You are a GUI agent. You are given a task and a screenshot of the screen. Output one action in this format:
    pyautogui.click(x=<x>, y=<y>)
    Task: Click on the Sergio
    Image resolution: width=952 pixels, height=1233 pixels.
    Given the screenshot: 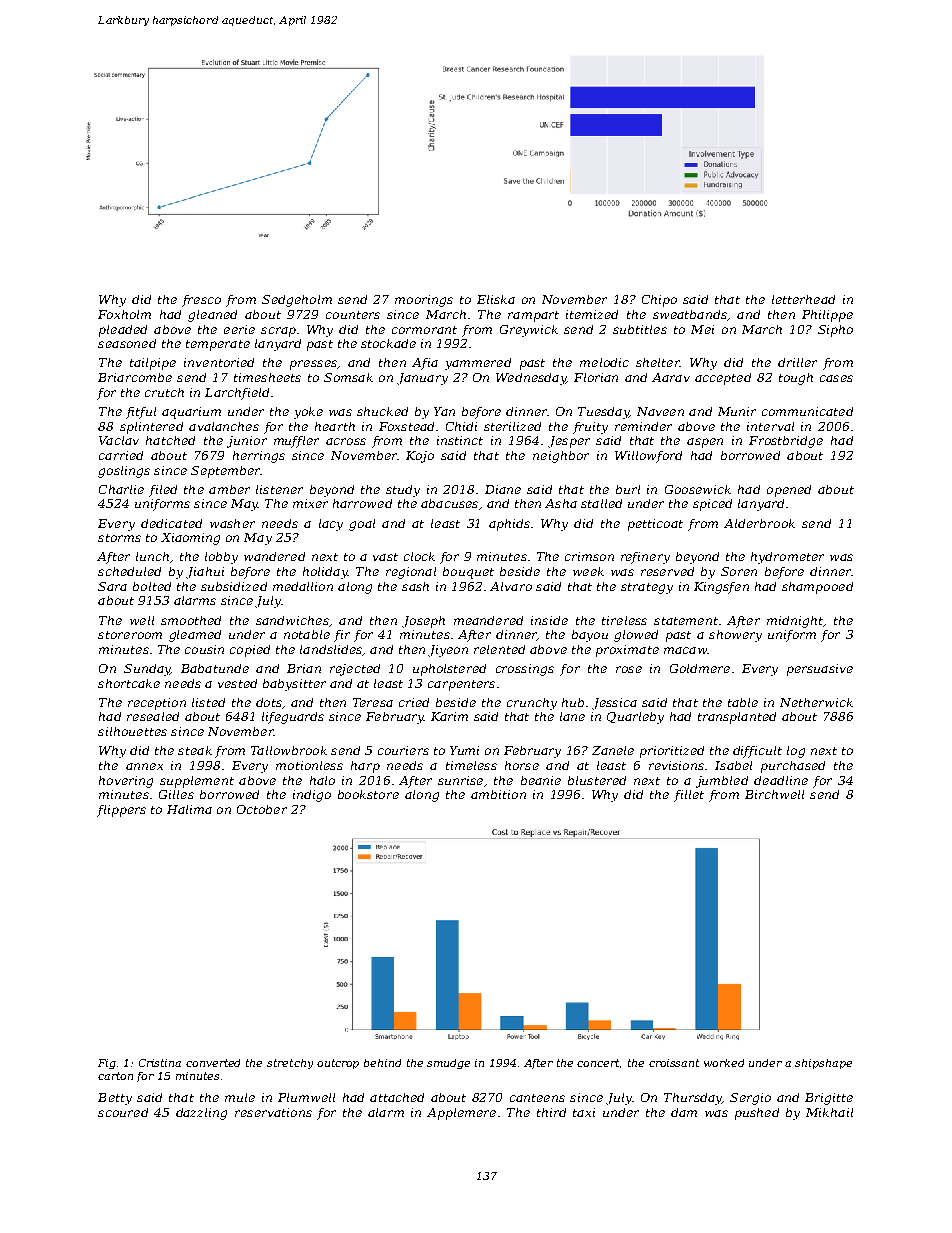 What is the action you would take?
    pyautogui.click(x=750, y=1099)
